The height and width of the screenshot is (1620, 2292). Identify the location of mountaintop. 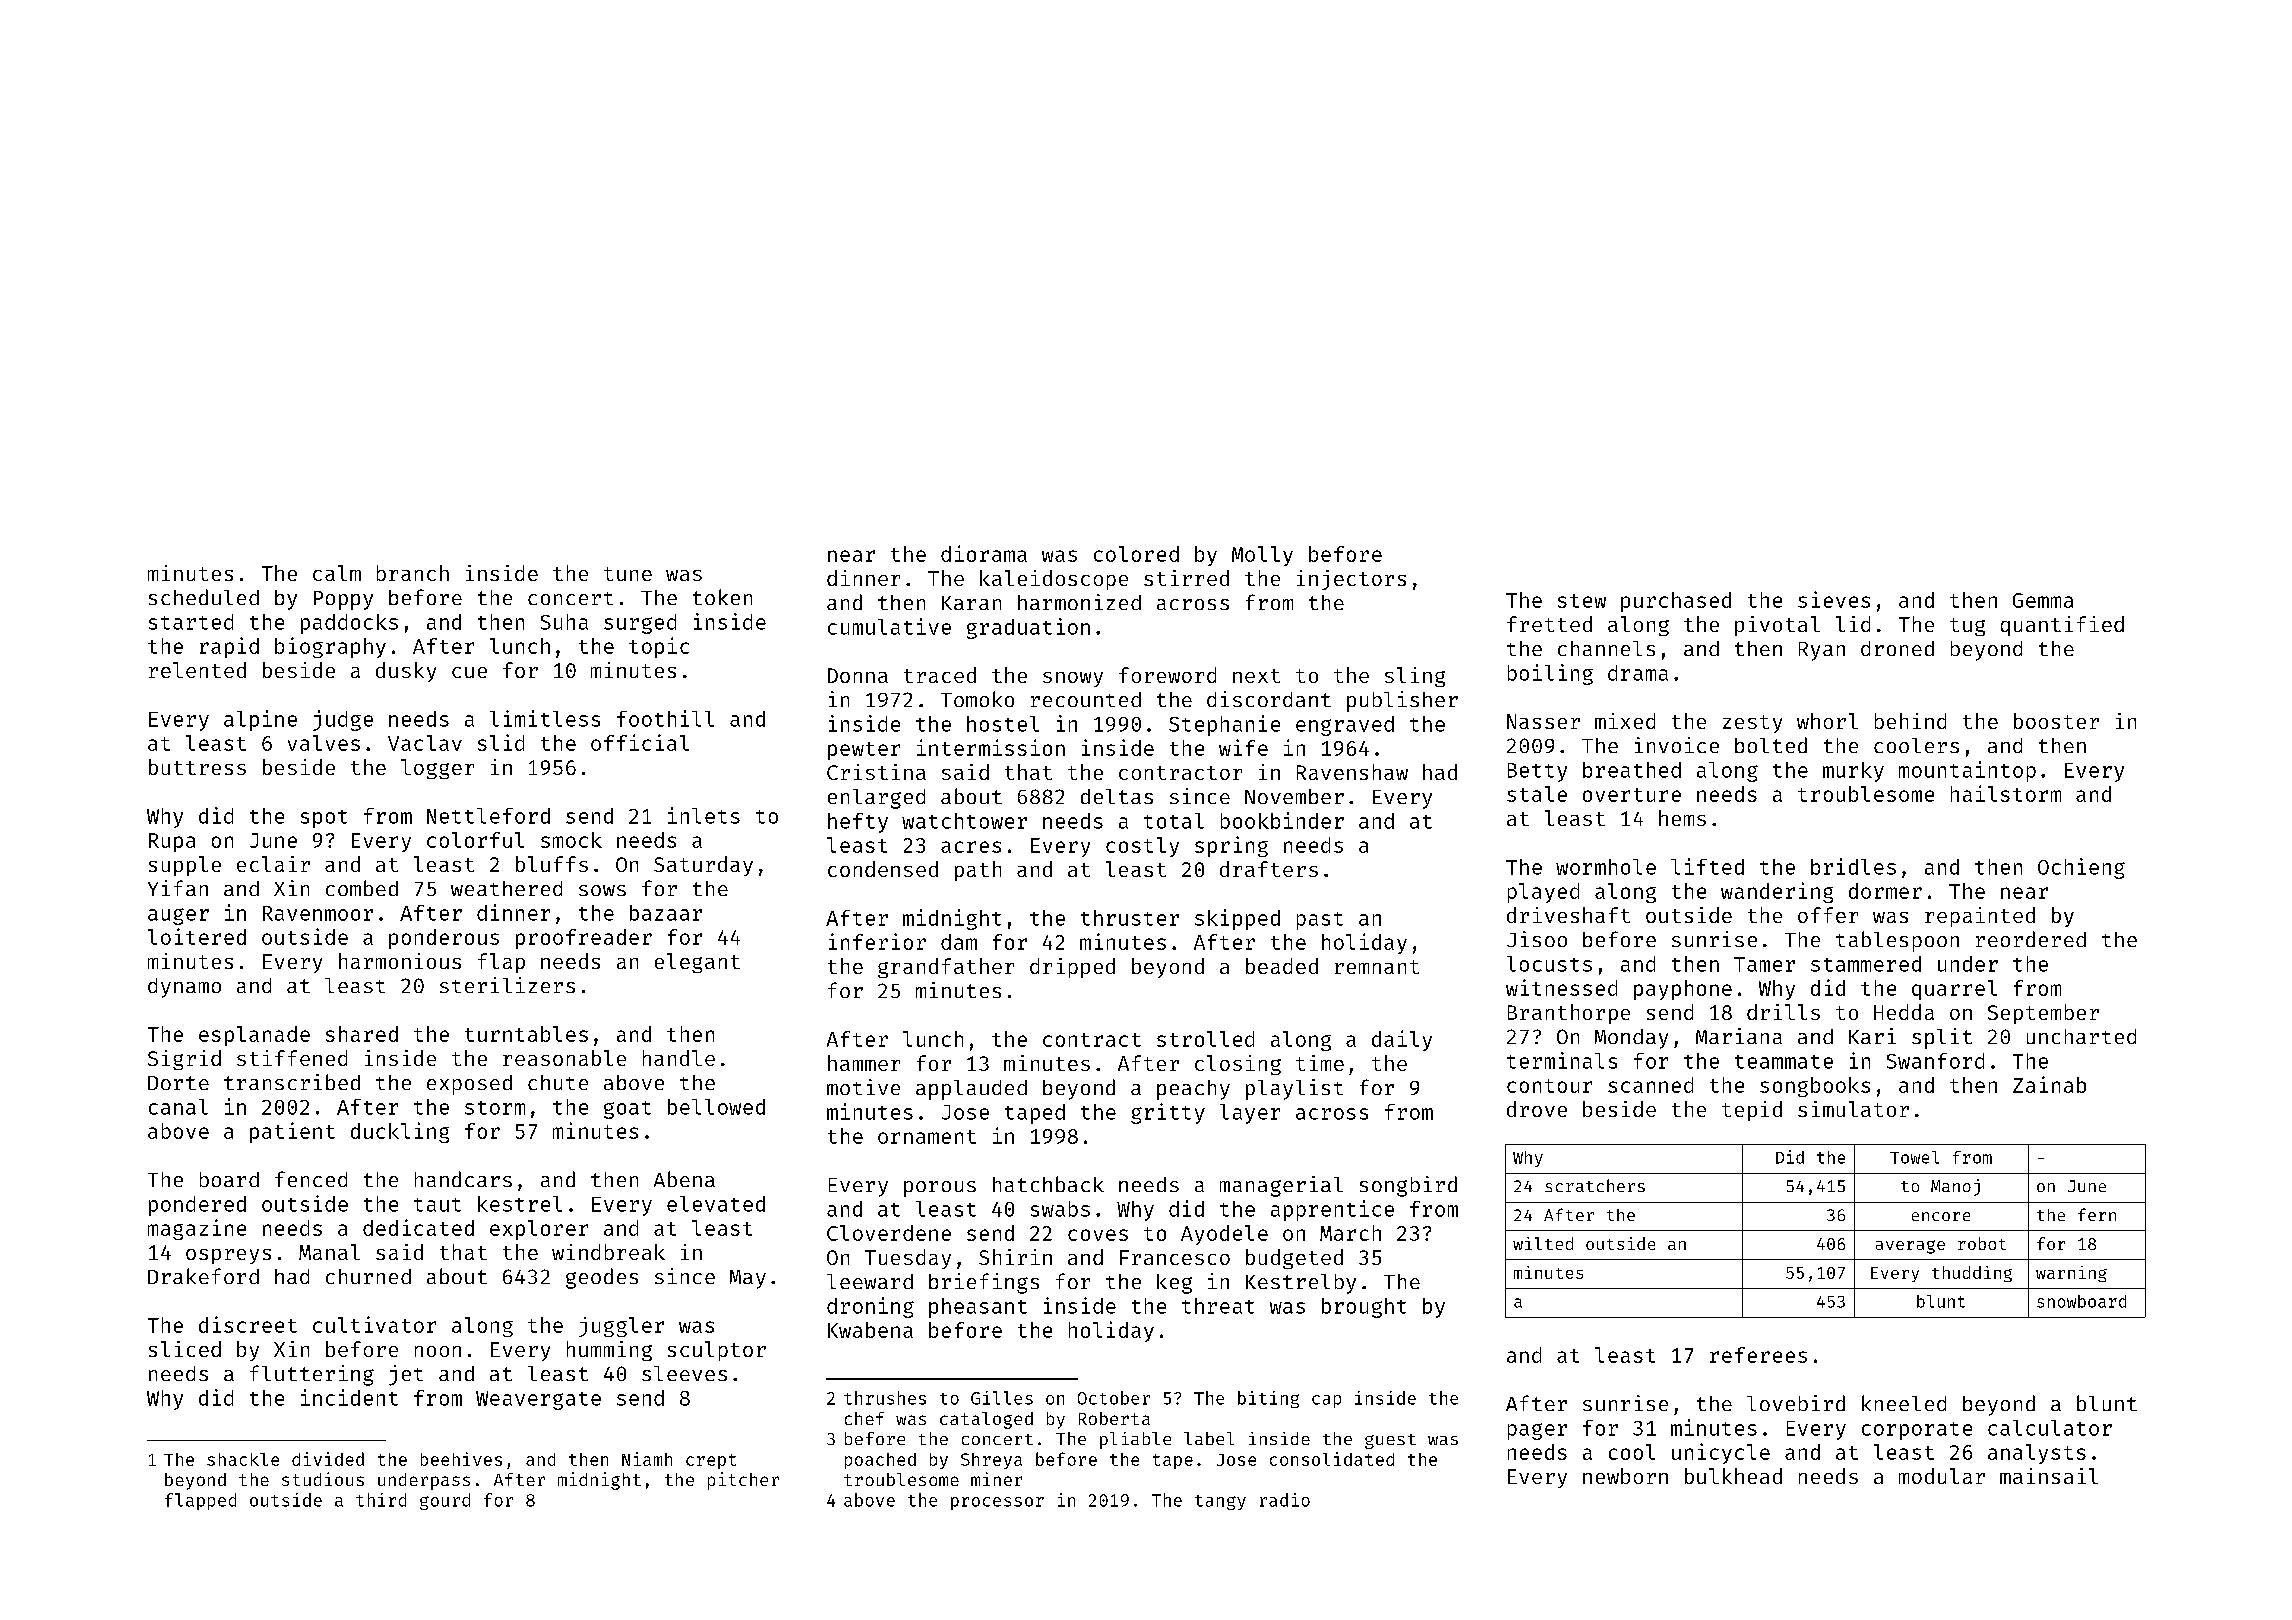
(1967, 771).
